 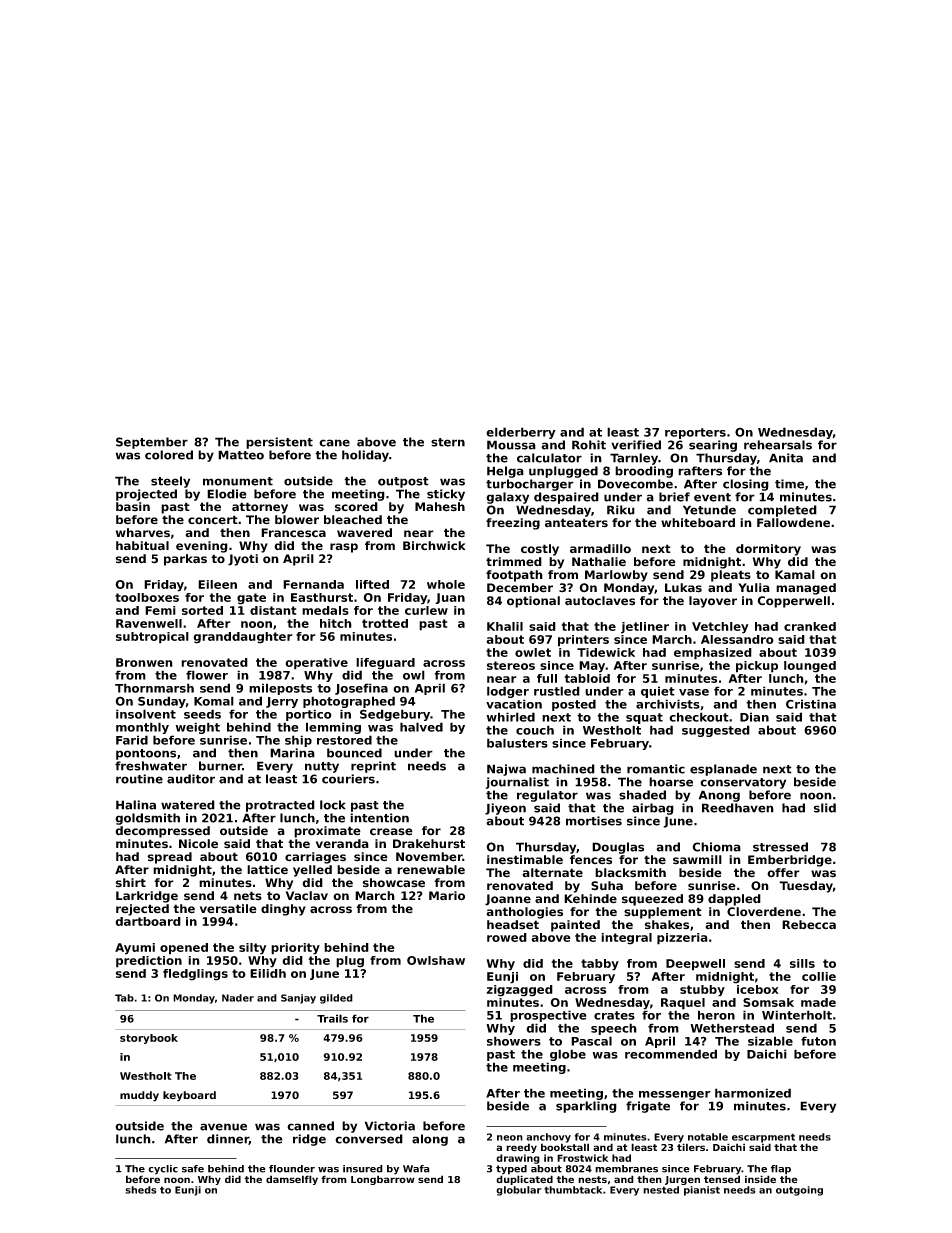 What do you see at coordinates (731, 576) in the page?
I see `pleats` at bounding box center [731, 576].
